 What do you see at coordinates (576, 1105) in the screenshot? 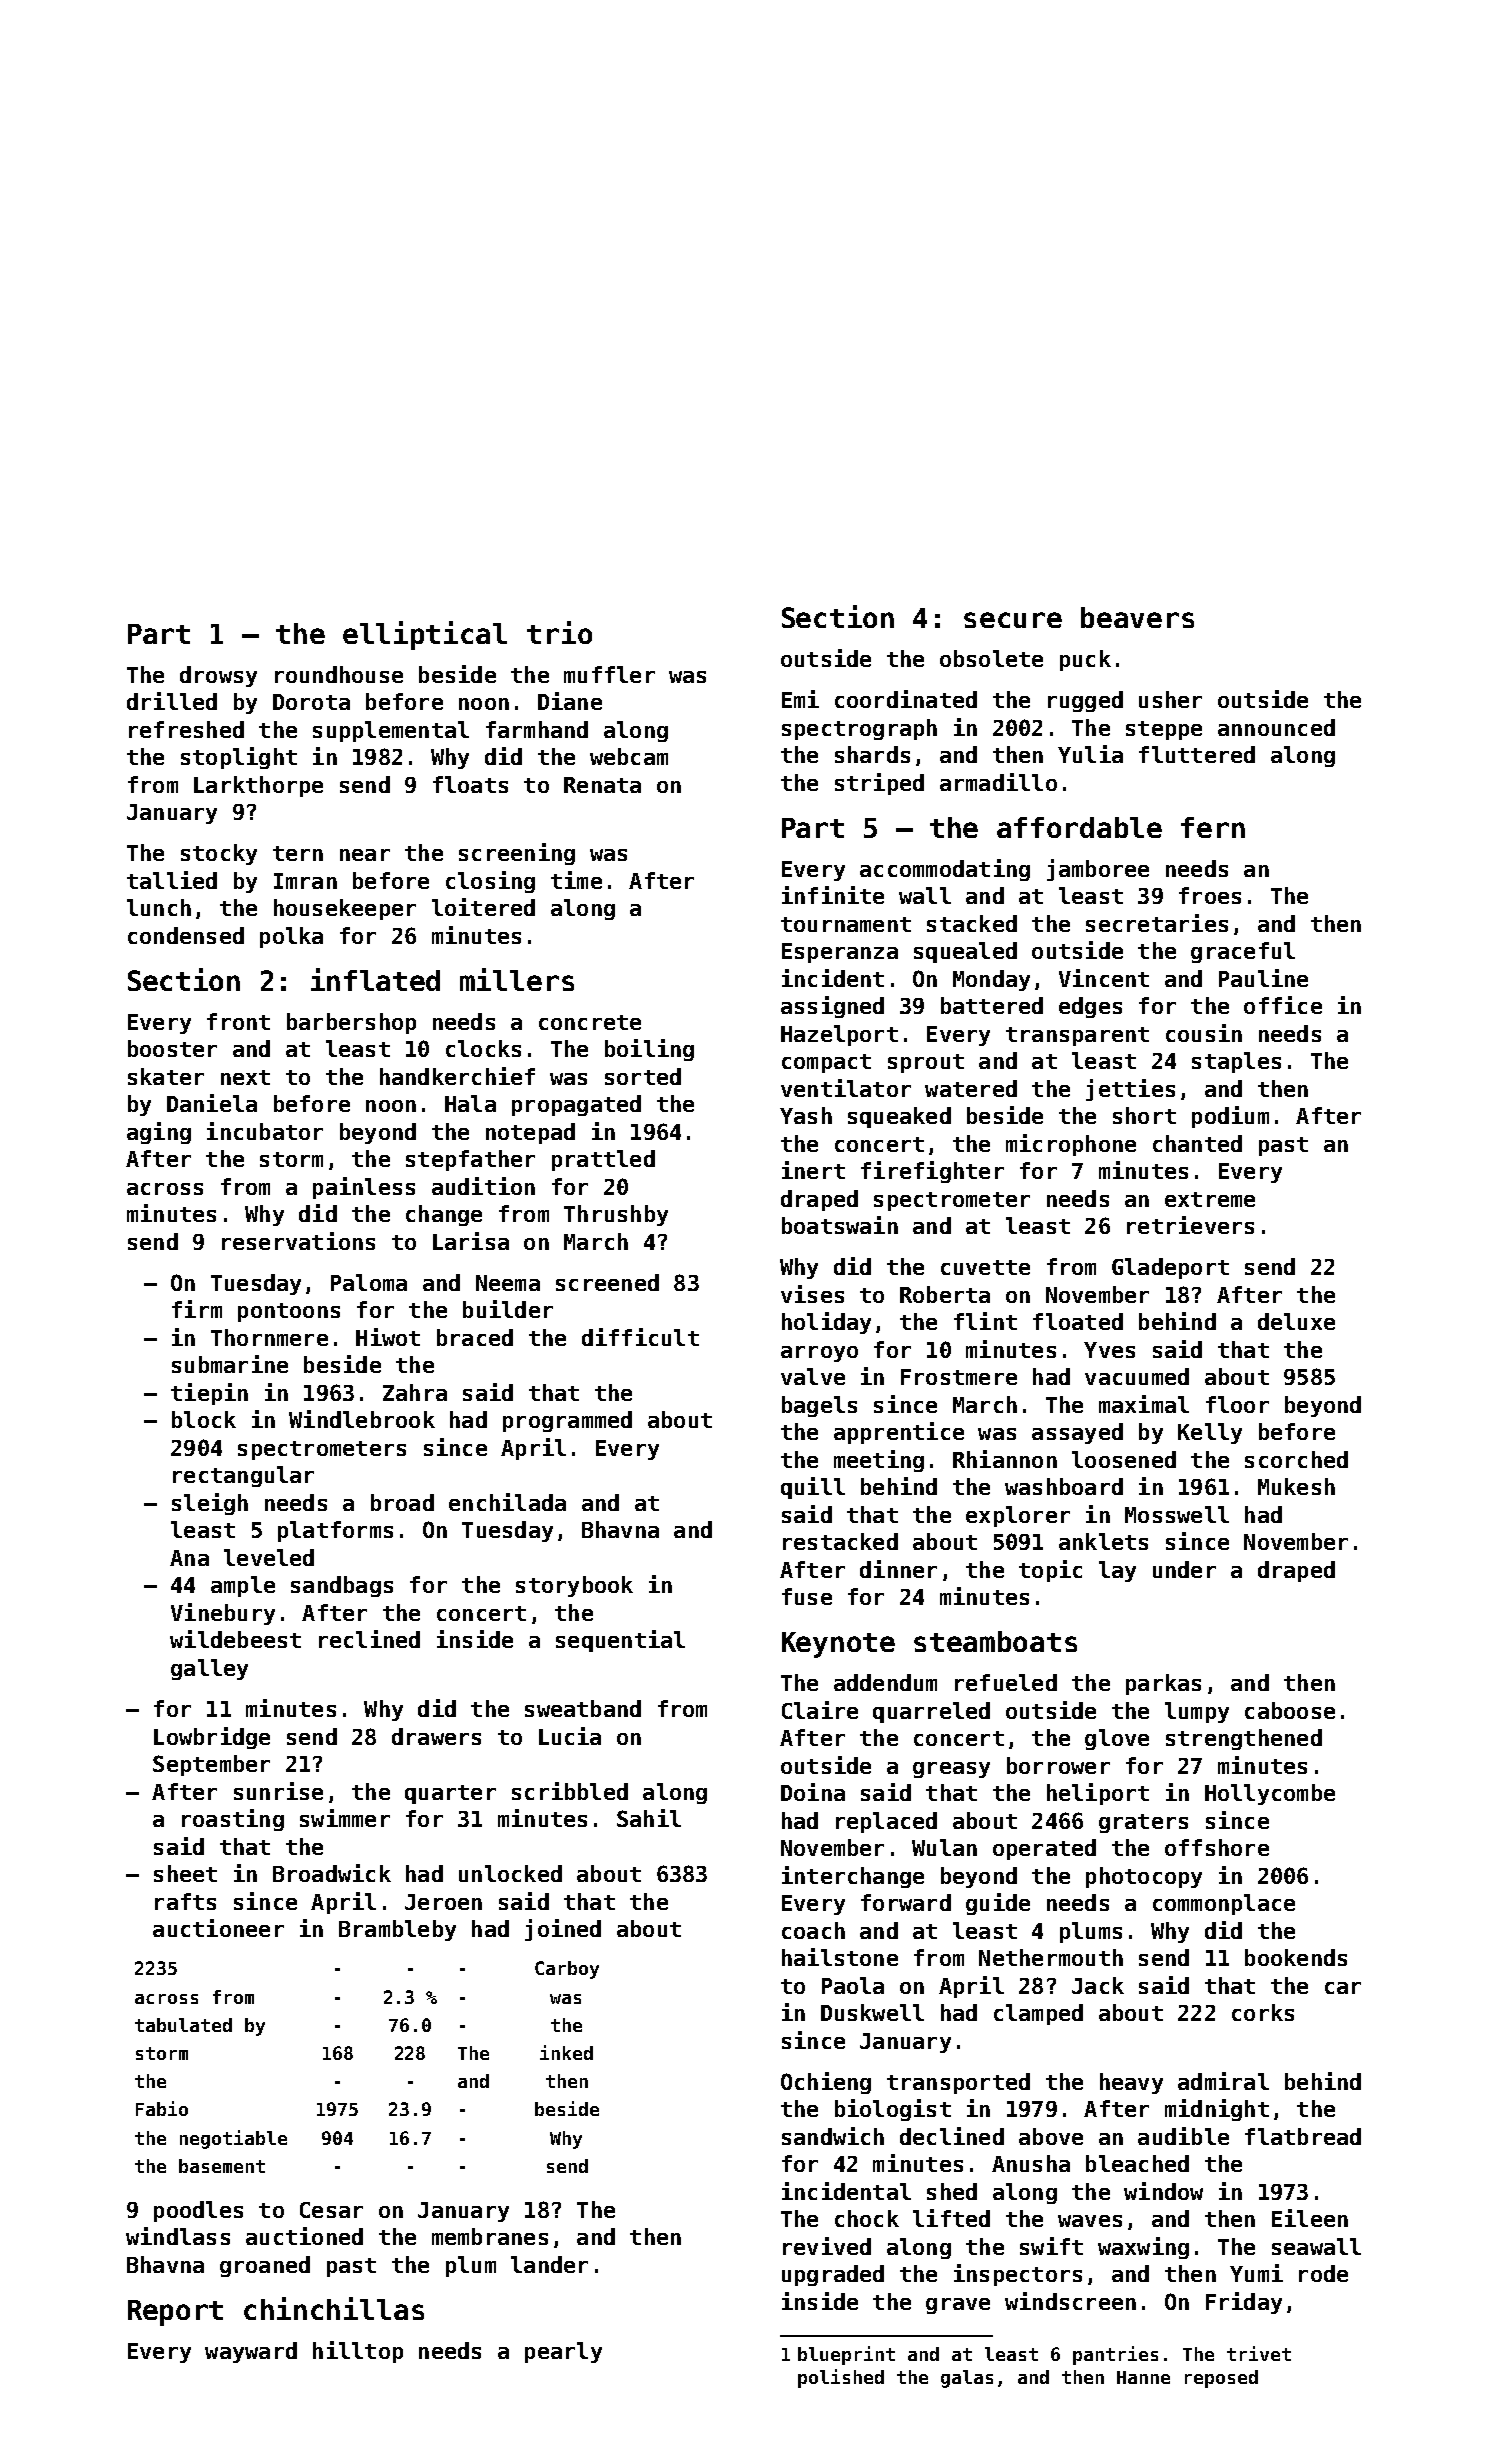
I see `propagated` at bounding box center [576, 1105].
